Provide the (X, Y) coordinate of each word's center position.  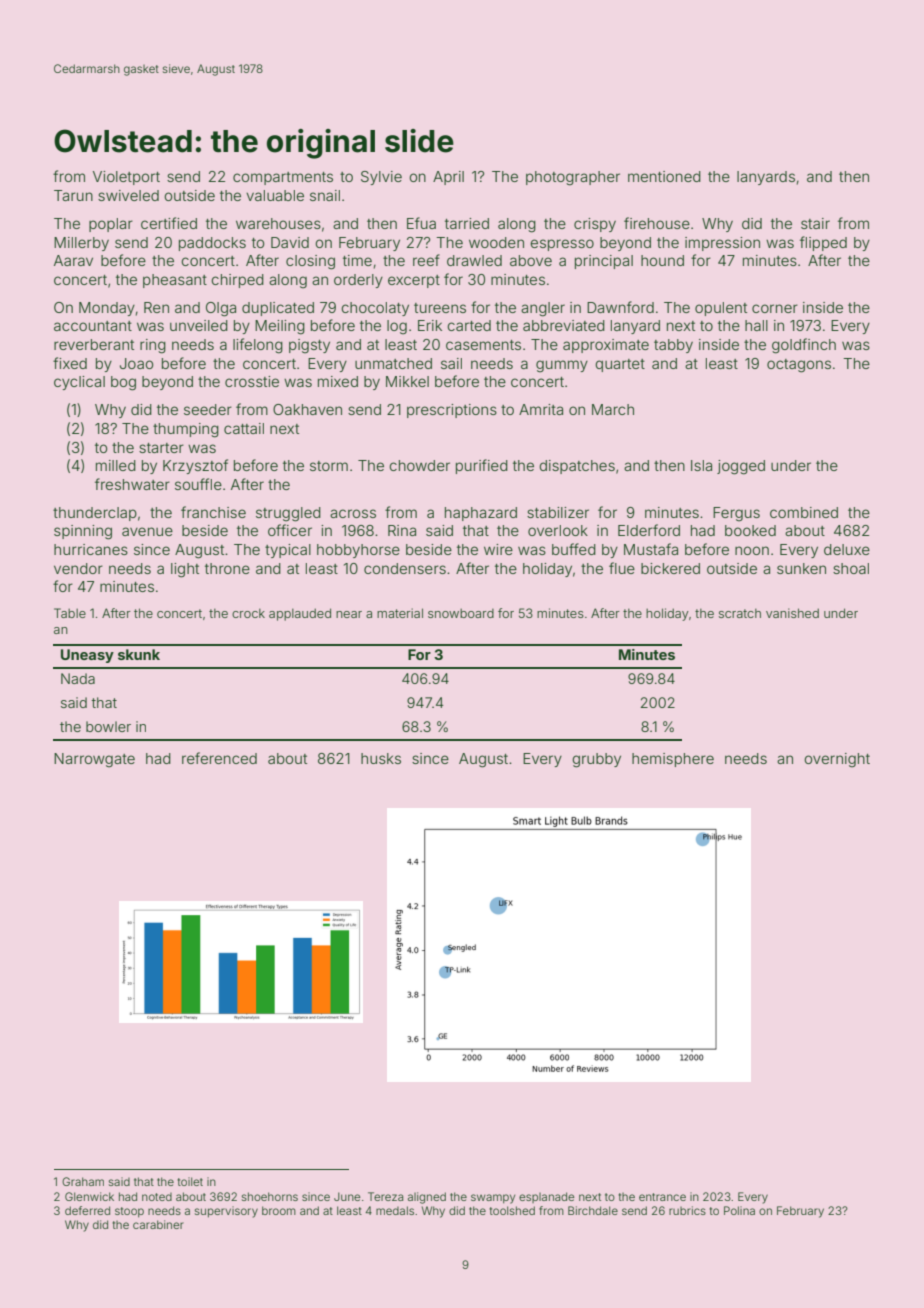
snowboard (461, 613)
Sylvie (381, 178)
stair (815, 223)
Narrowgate (94, 760)
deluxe (847, 549)
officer (290, 530)
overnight (837, 760)
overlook (558, 530)
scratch (740, 613)
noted (157, 1197)
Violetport (126, 178)
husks (381, 758)
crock (248, 613)
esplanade (546, 1197)
